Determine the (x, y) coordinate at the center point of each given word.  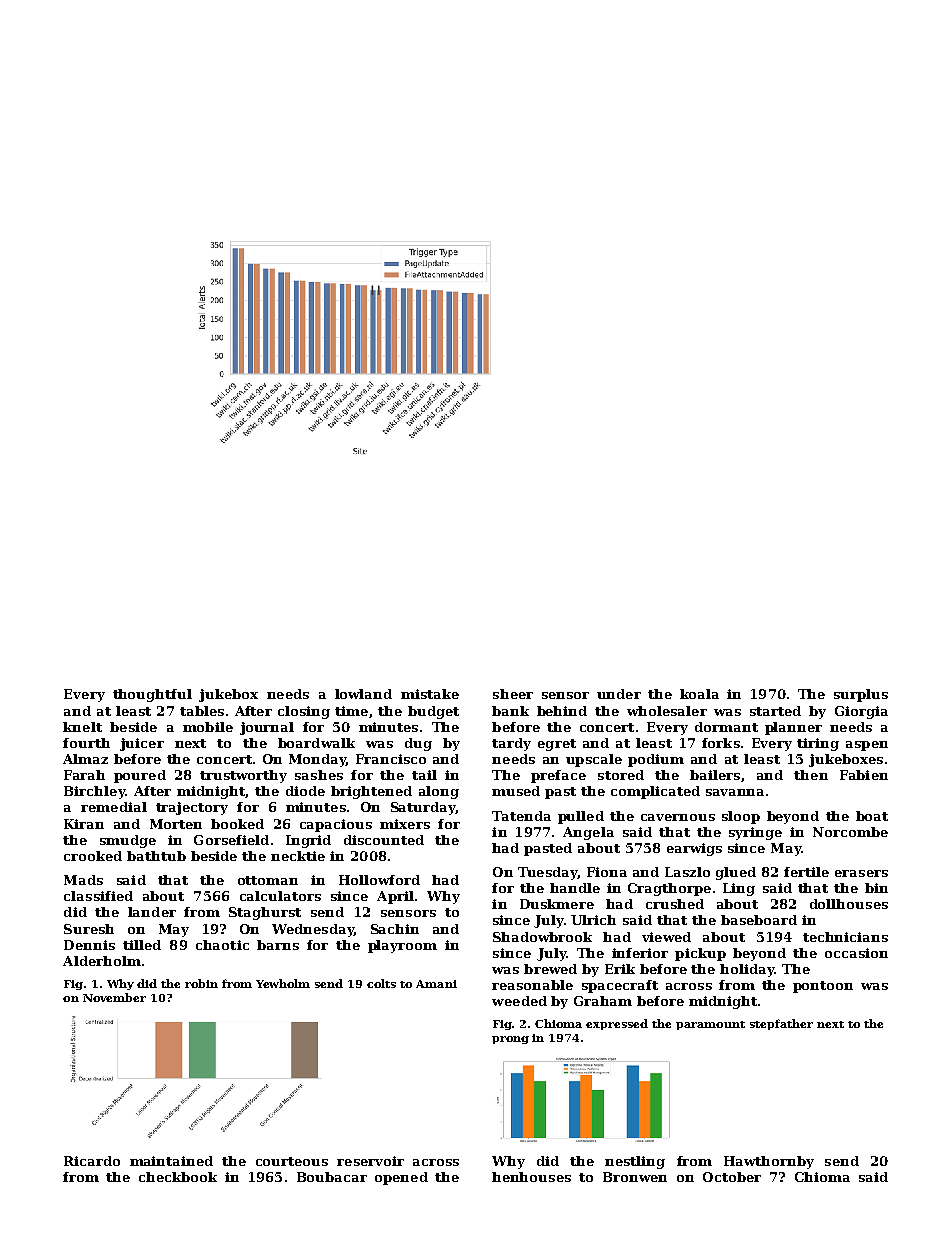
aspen (867, 746)
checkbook (178, 1177)
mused (516, 791)
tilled (142, 945)
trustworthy (243, 776)
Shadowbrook (542, 937)
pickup (700, 954)
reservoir (370, 1161)
